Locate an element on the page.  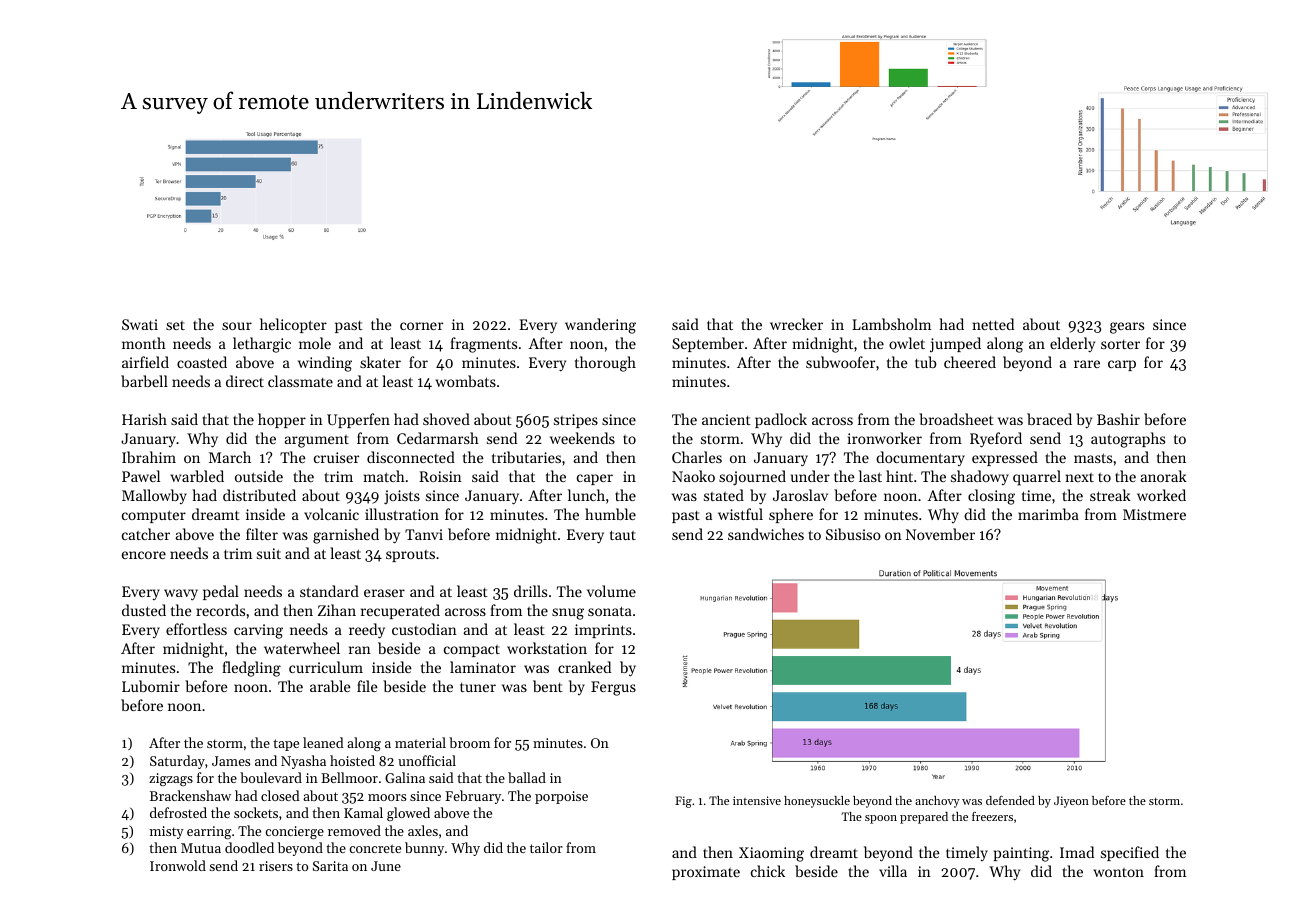
outside is located at coordinates (259, 476).
